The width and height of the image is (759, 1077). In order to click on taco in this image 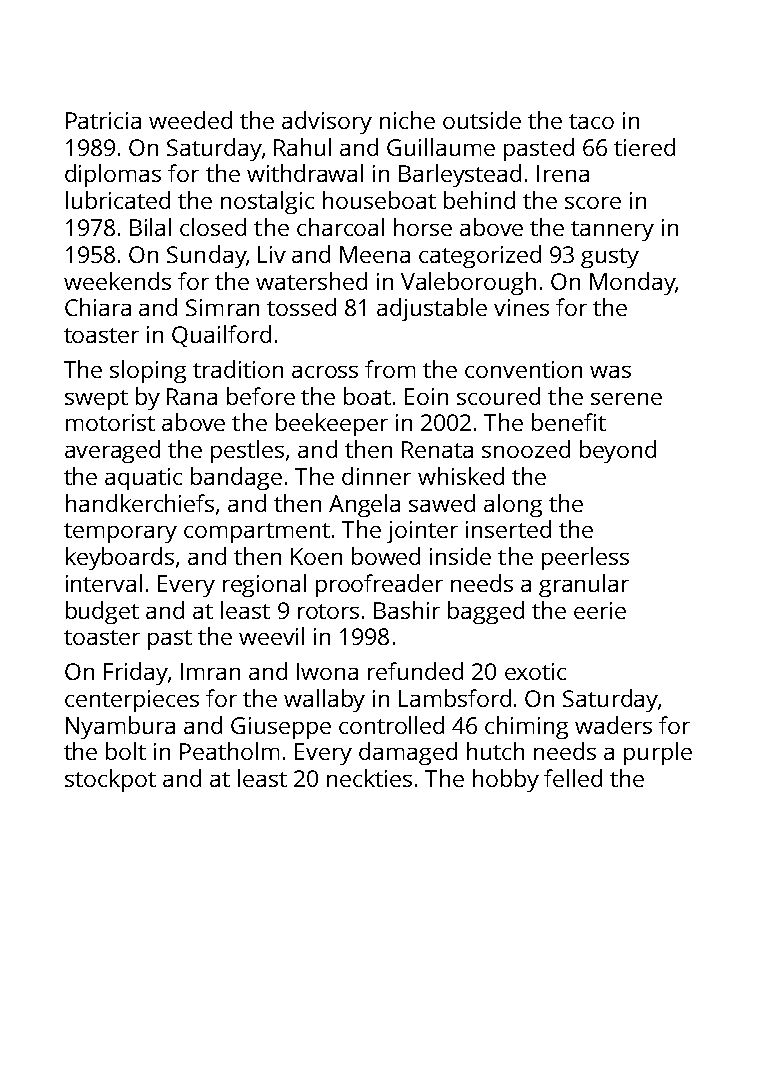, I will do `click(591, 121)`.
